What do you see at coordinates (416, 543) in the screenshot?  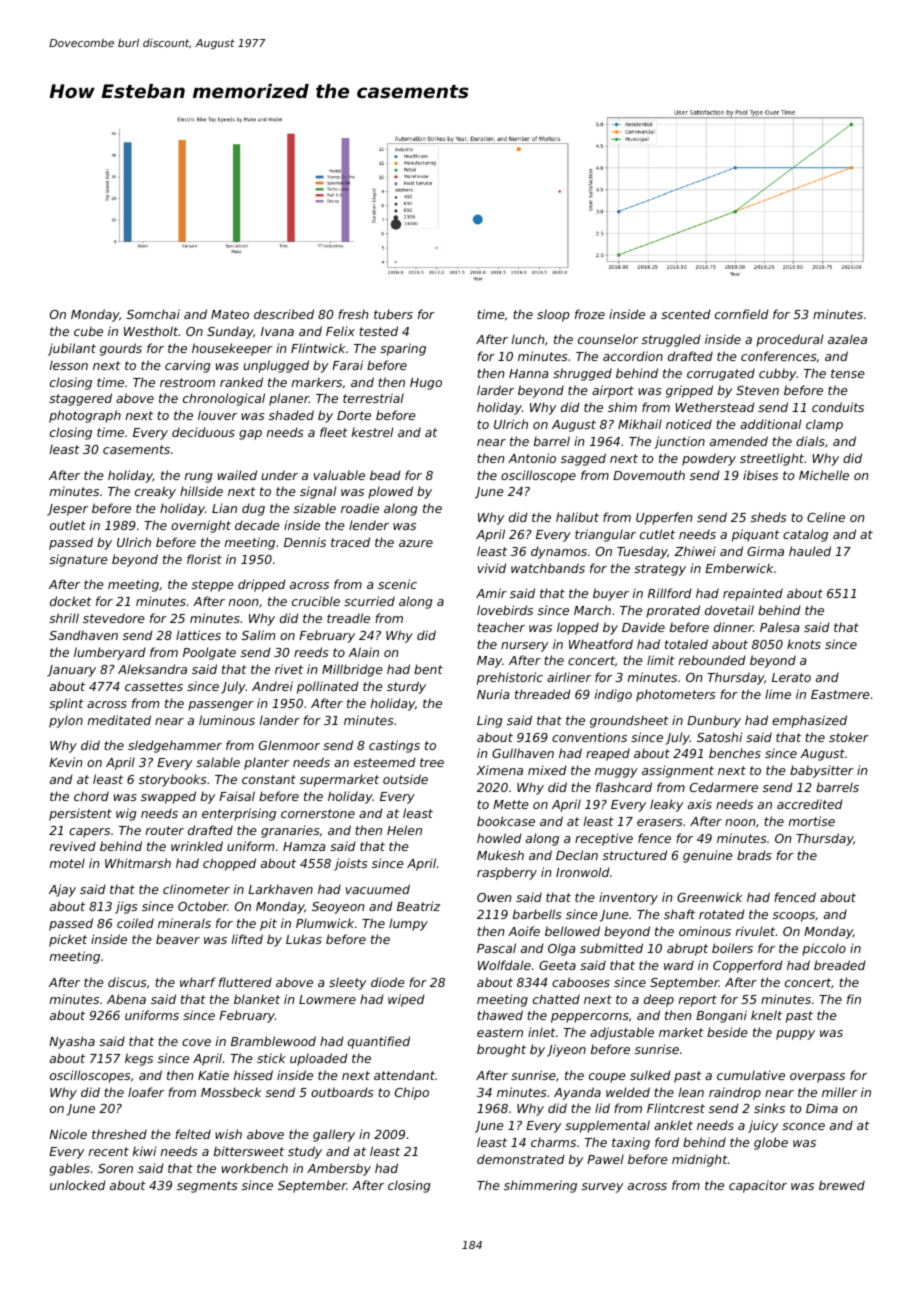 I see `azure` at bounding box center [416, 543].
